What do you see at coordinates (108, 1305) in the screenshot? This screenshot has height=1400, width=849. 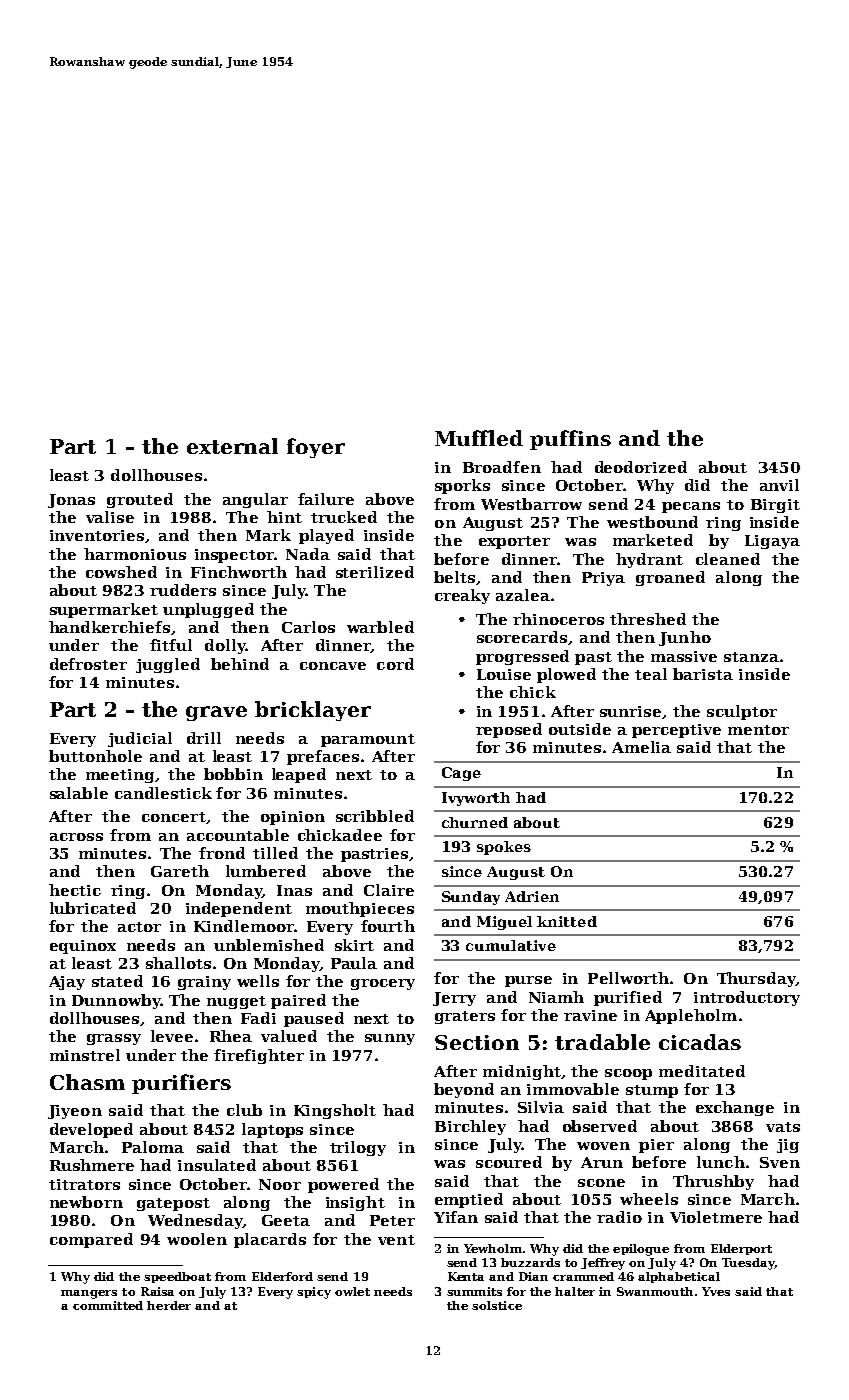 I see `committed` at bounding box center [108, 1305].
